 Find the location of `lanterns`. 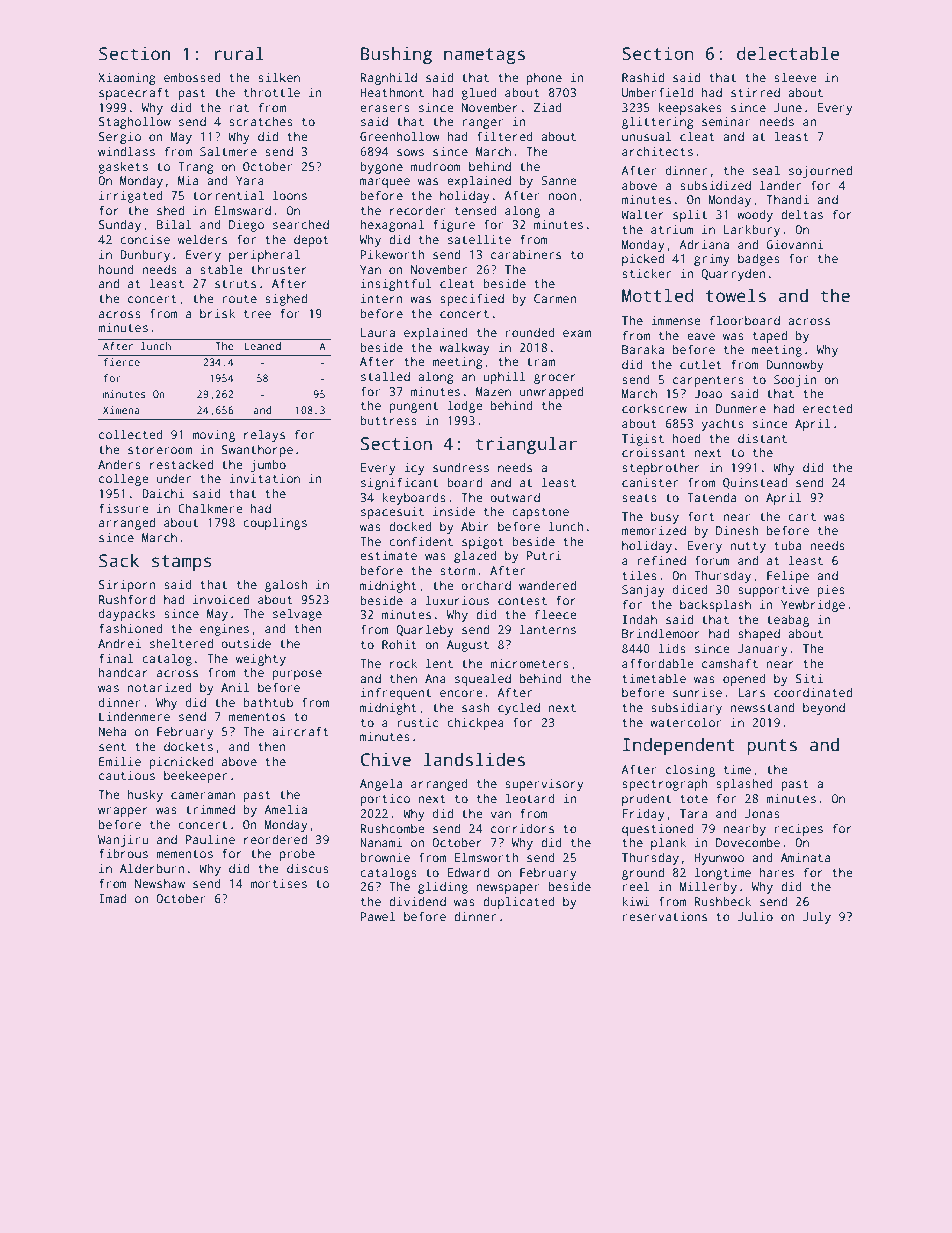

lanterns is located at coordinates (548, 629).
